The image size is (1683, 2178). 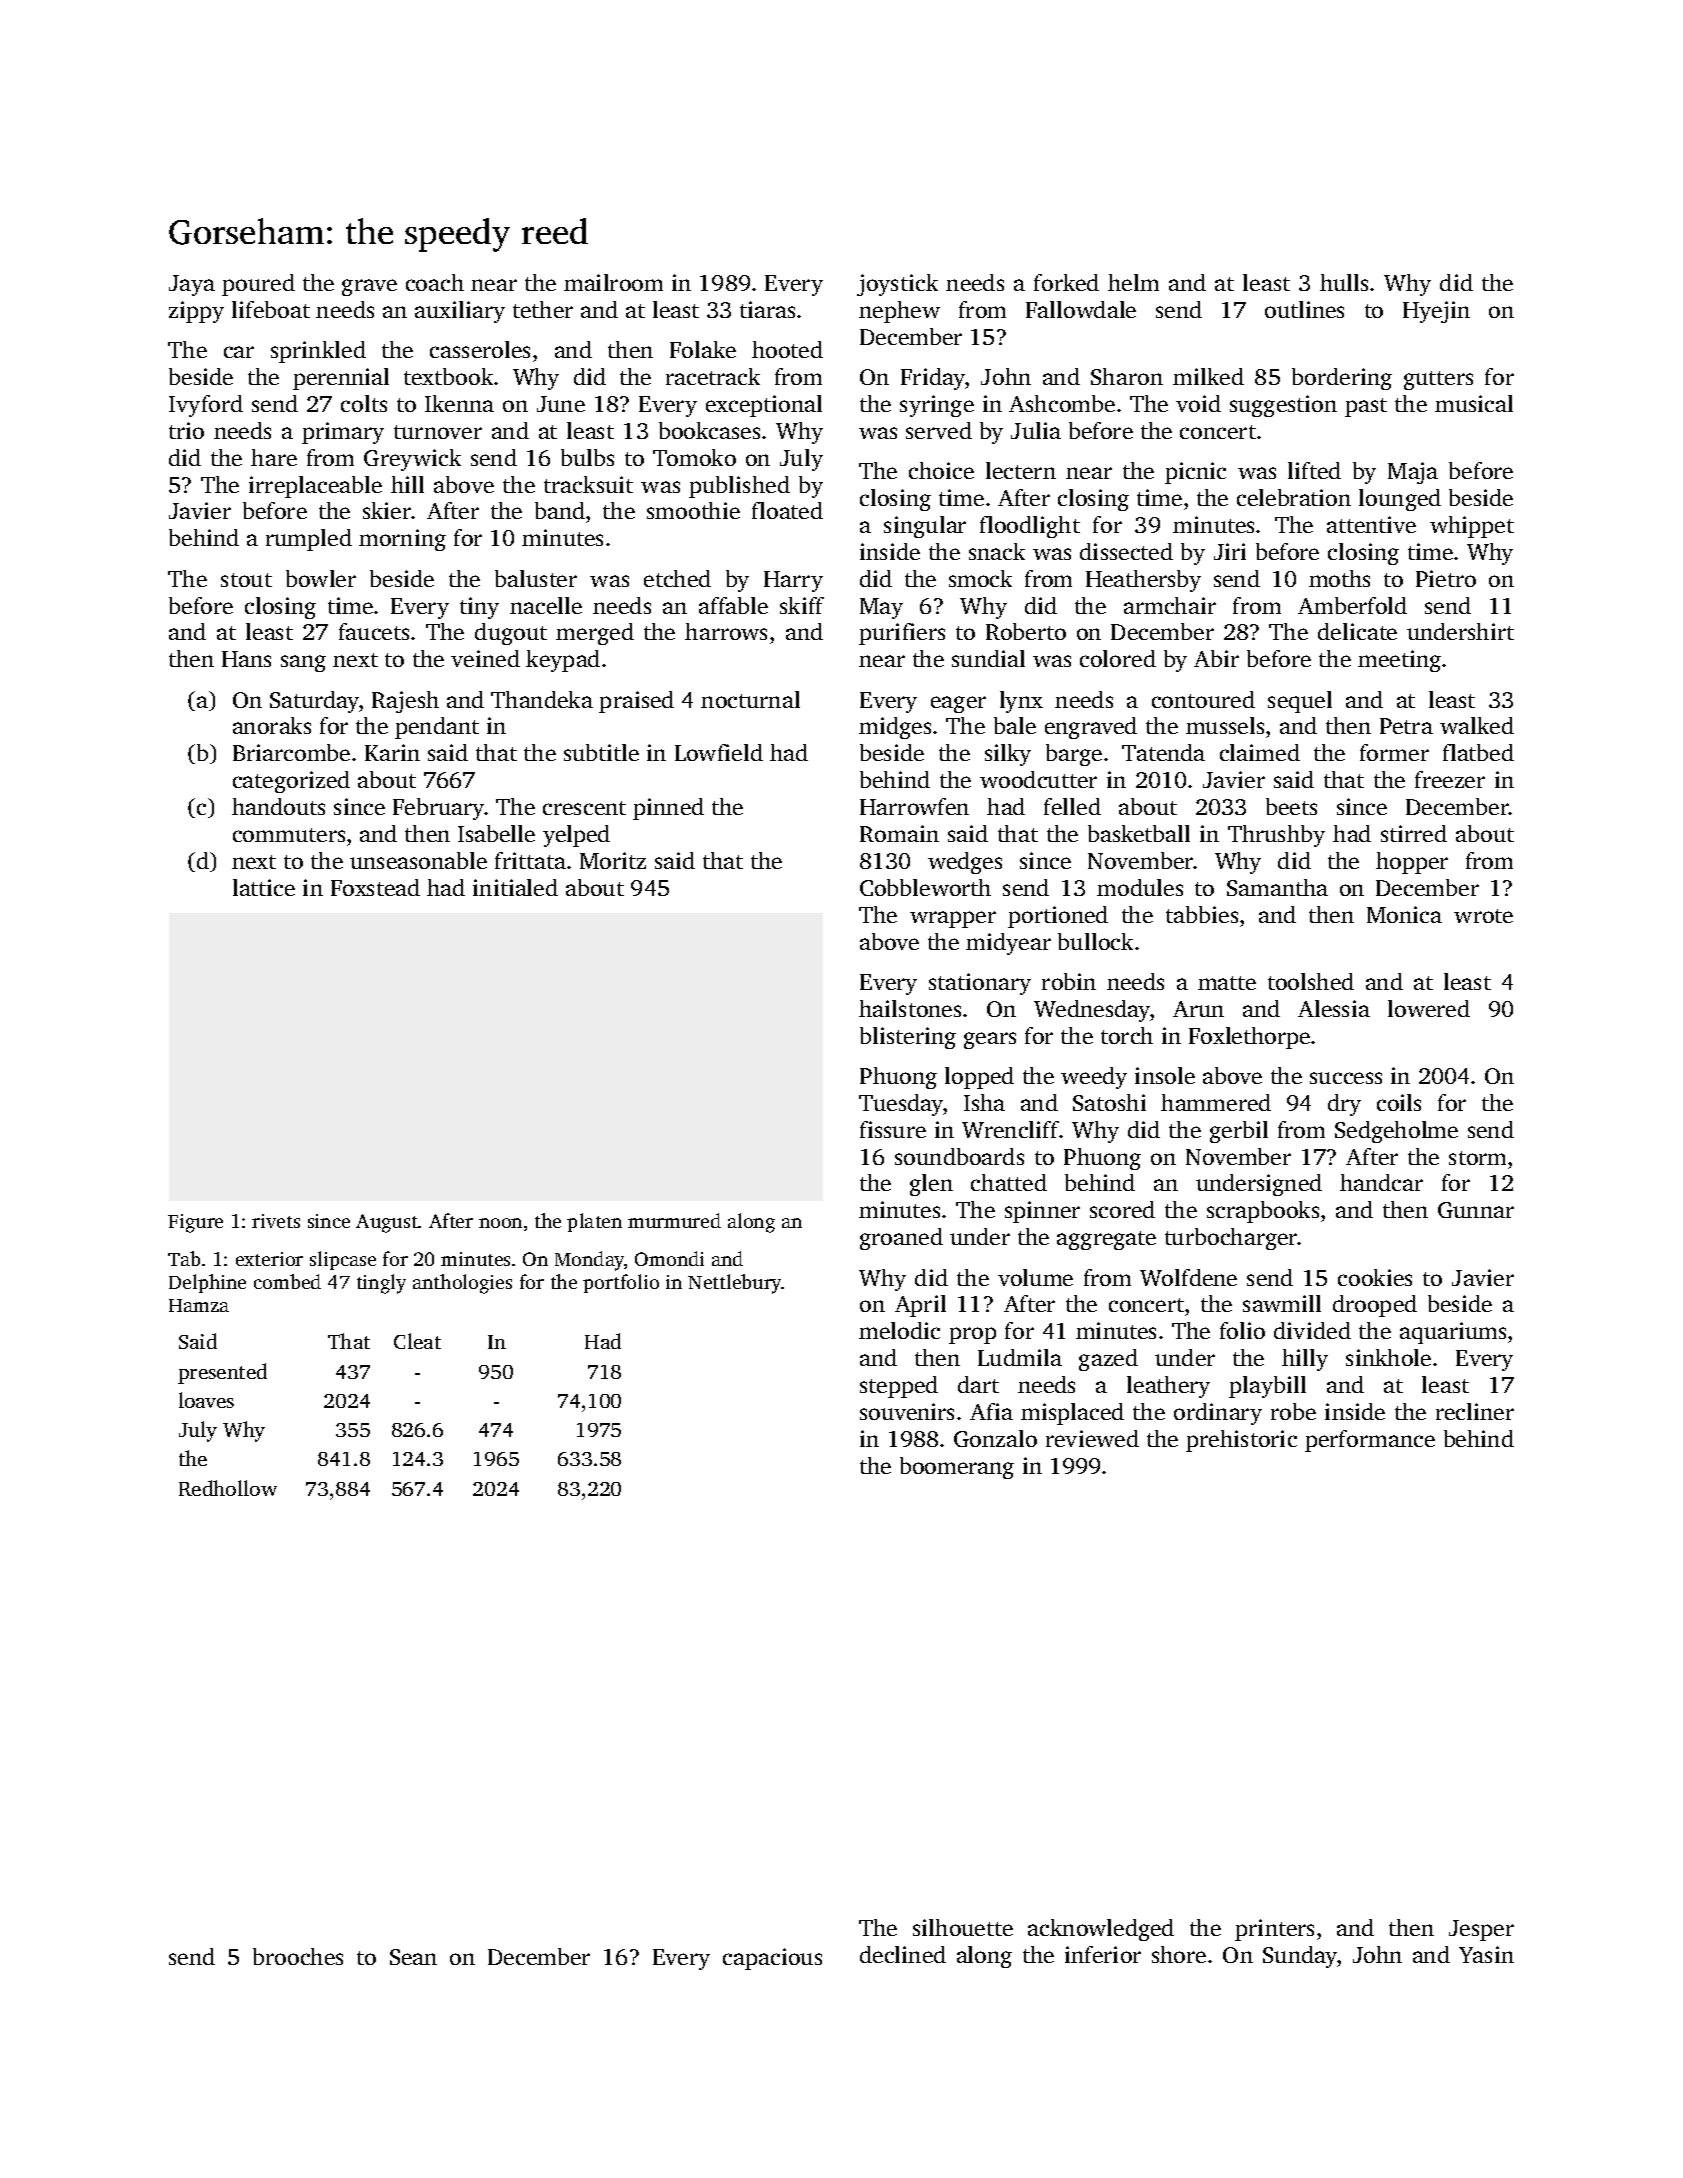 What do you see at coordinates (412, 460) in the screenshot?
I see `Greywick` at bounding box center [412, 460].
